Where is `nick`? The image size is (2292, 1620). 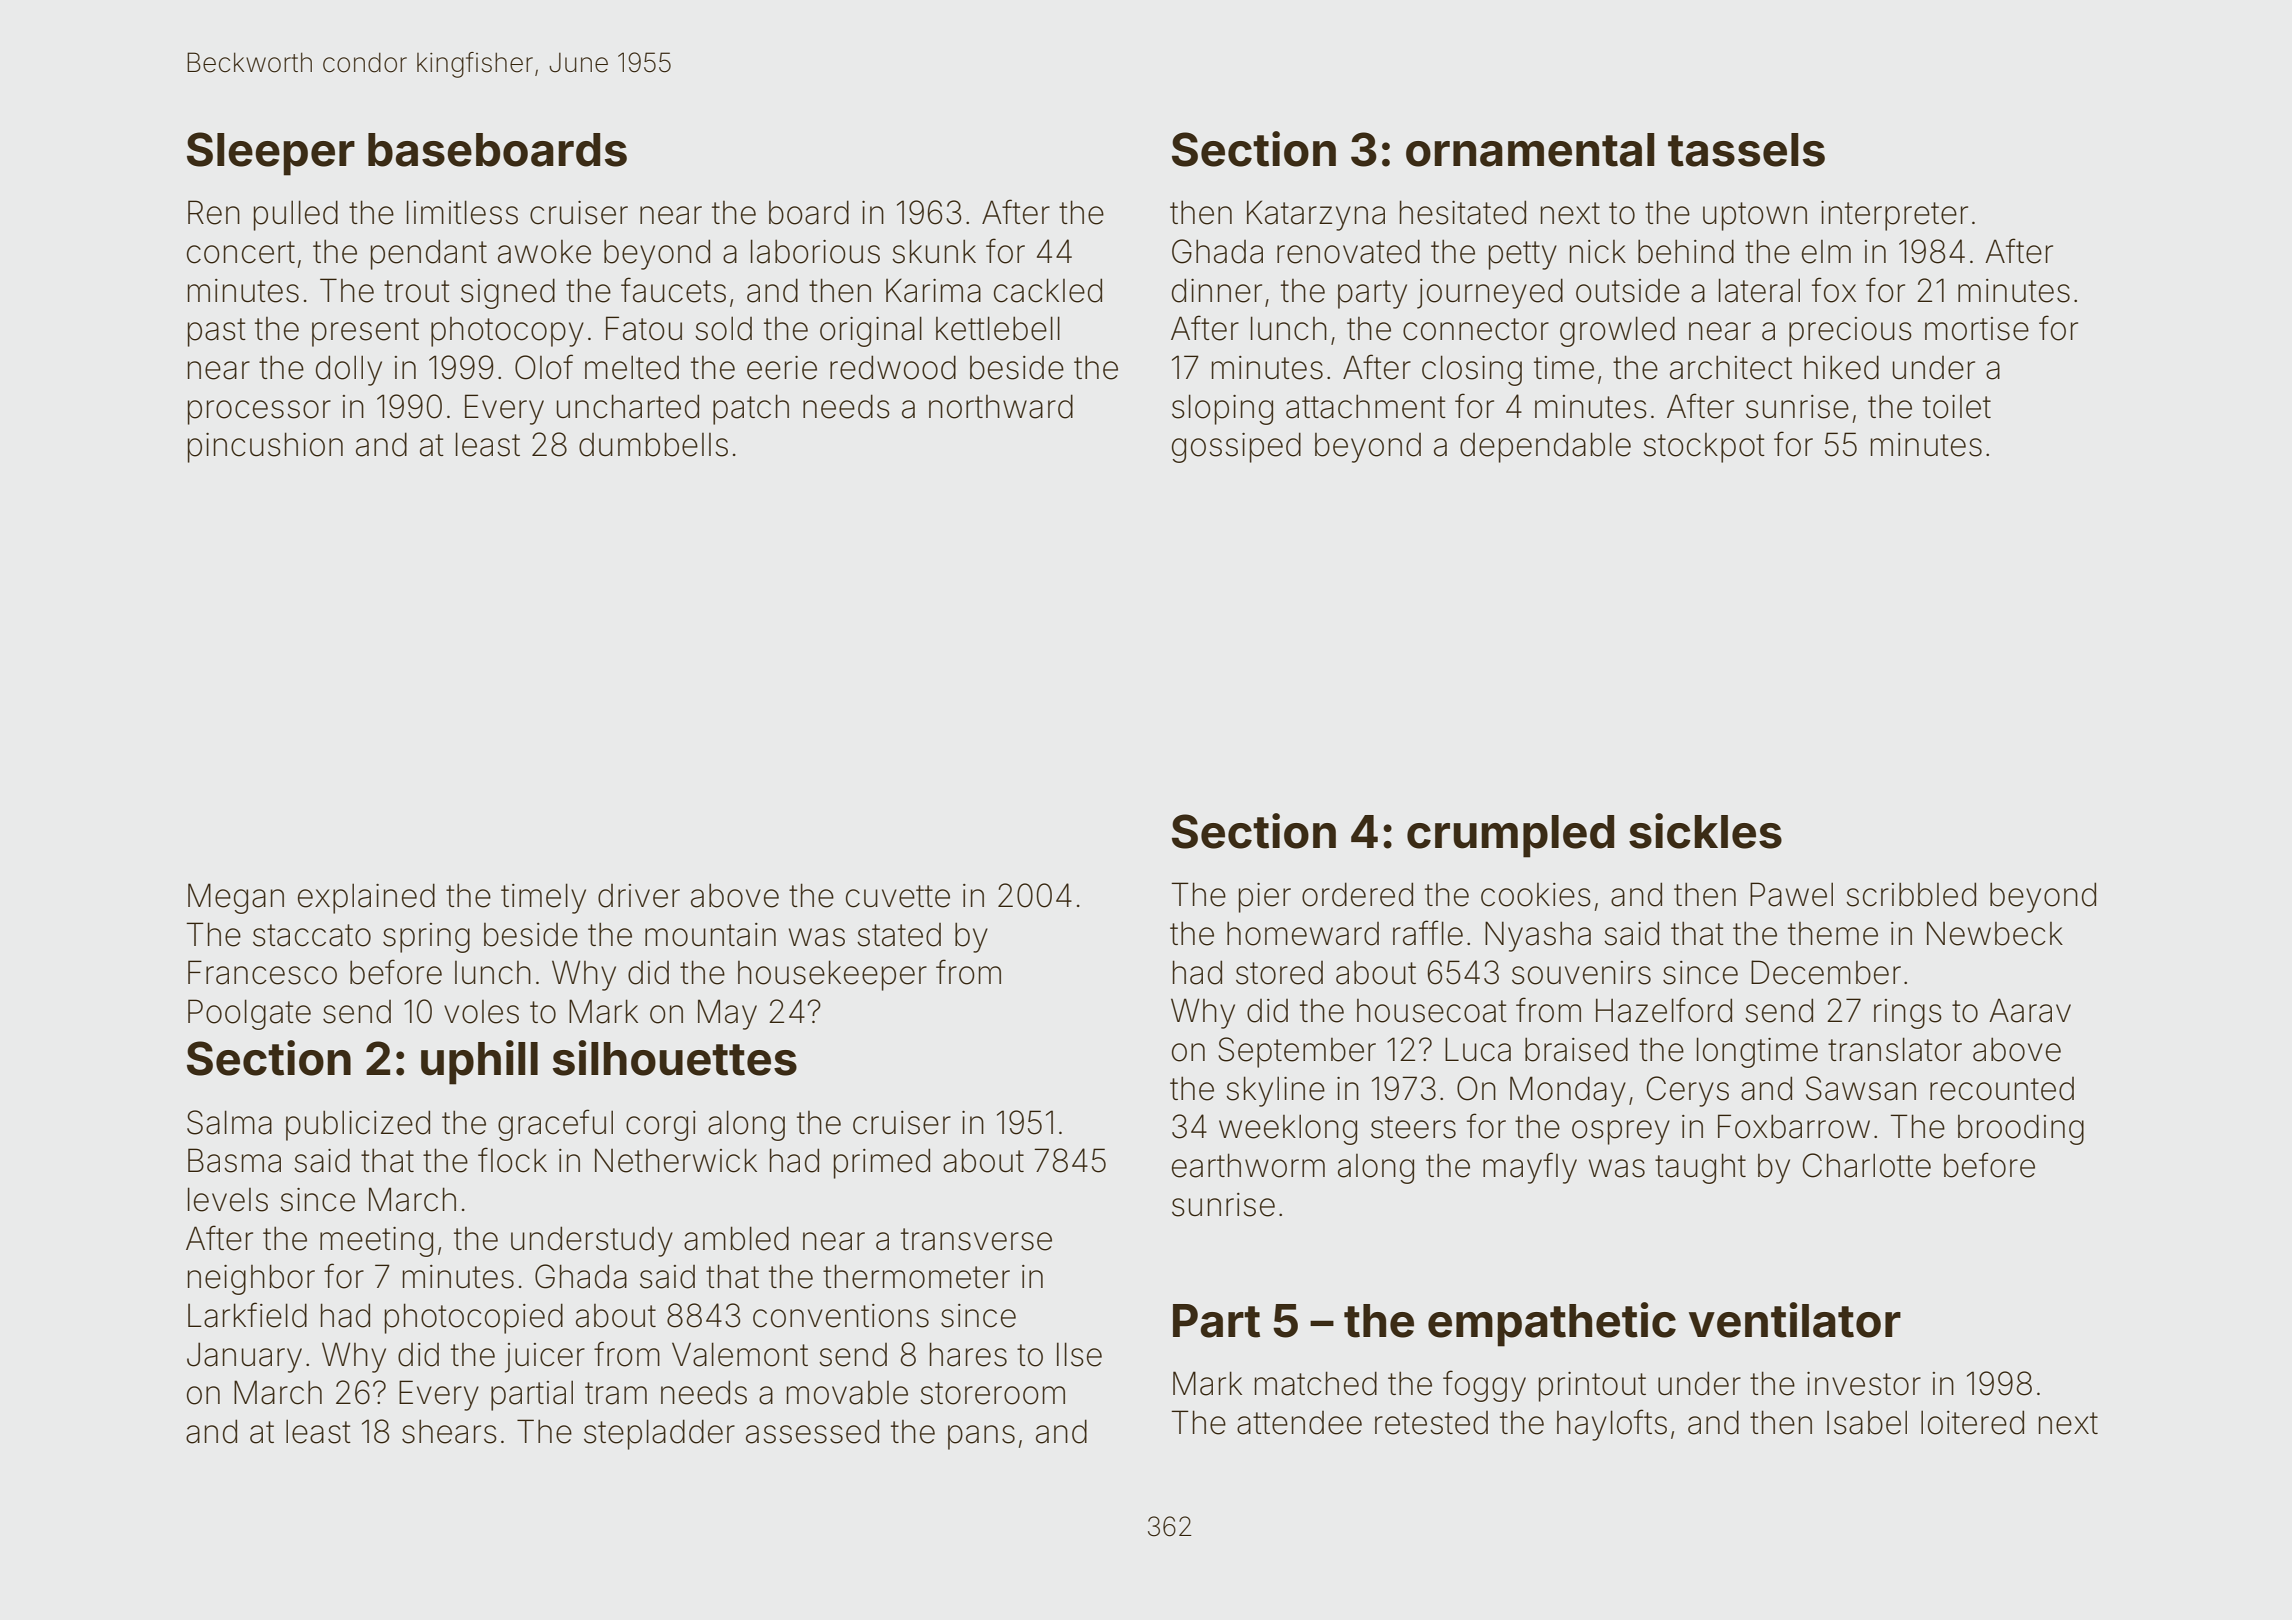 nick is located at coordinates (1598, 252).
